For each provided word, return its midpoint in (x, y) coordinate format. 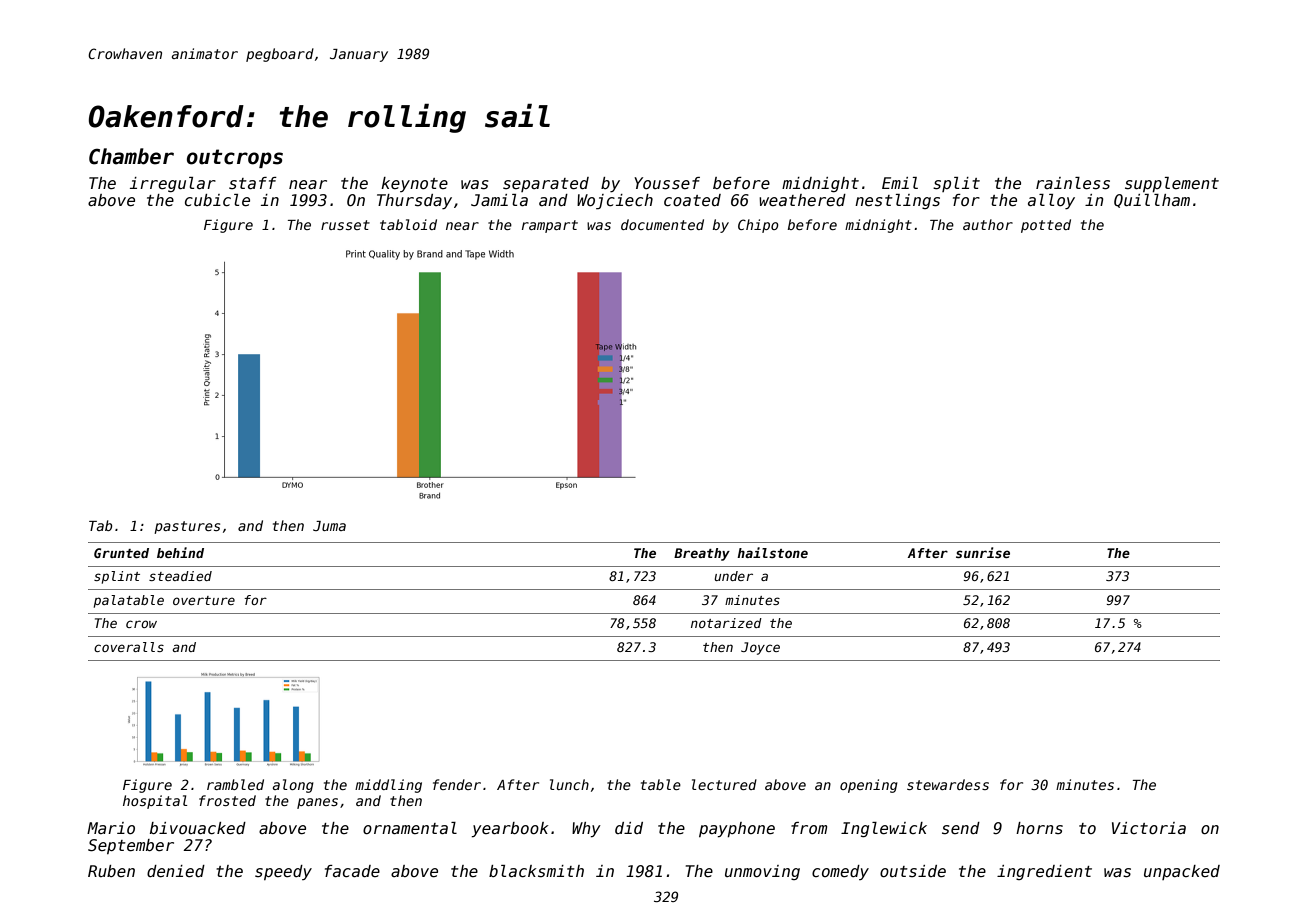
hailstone (772, 552)
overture (204, 600)
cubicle (217, 200)
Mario (111, 828)
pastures (187, 527)
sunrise (983, 552)
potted (1046, 226)
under (733, 576)
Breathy (702, 554)
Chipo (758, 226)
